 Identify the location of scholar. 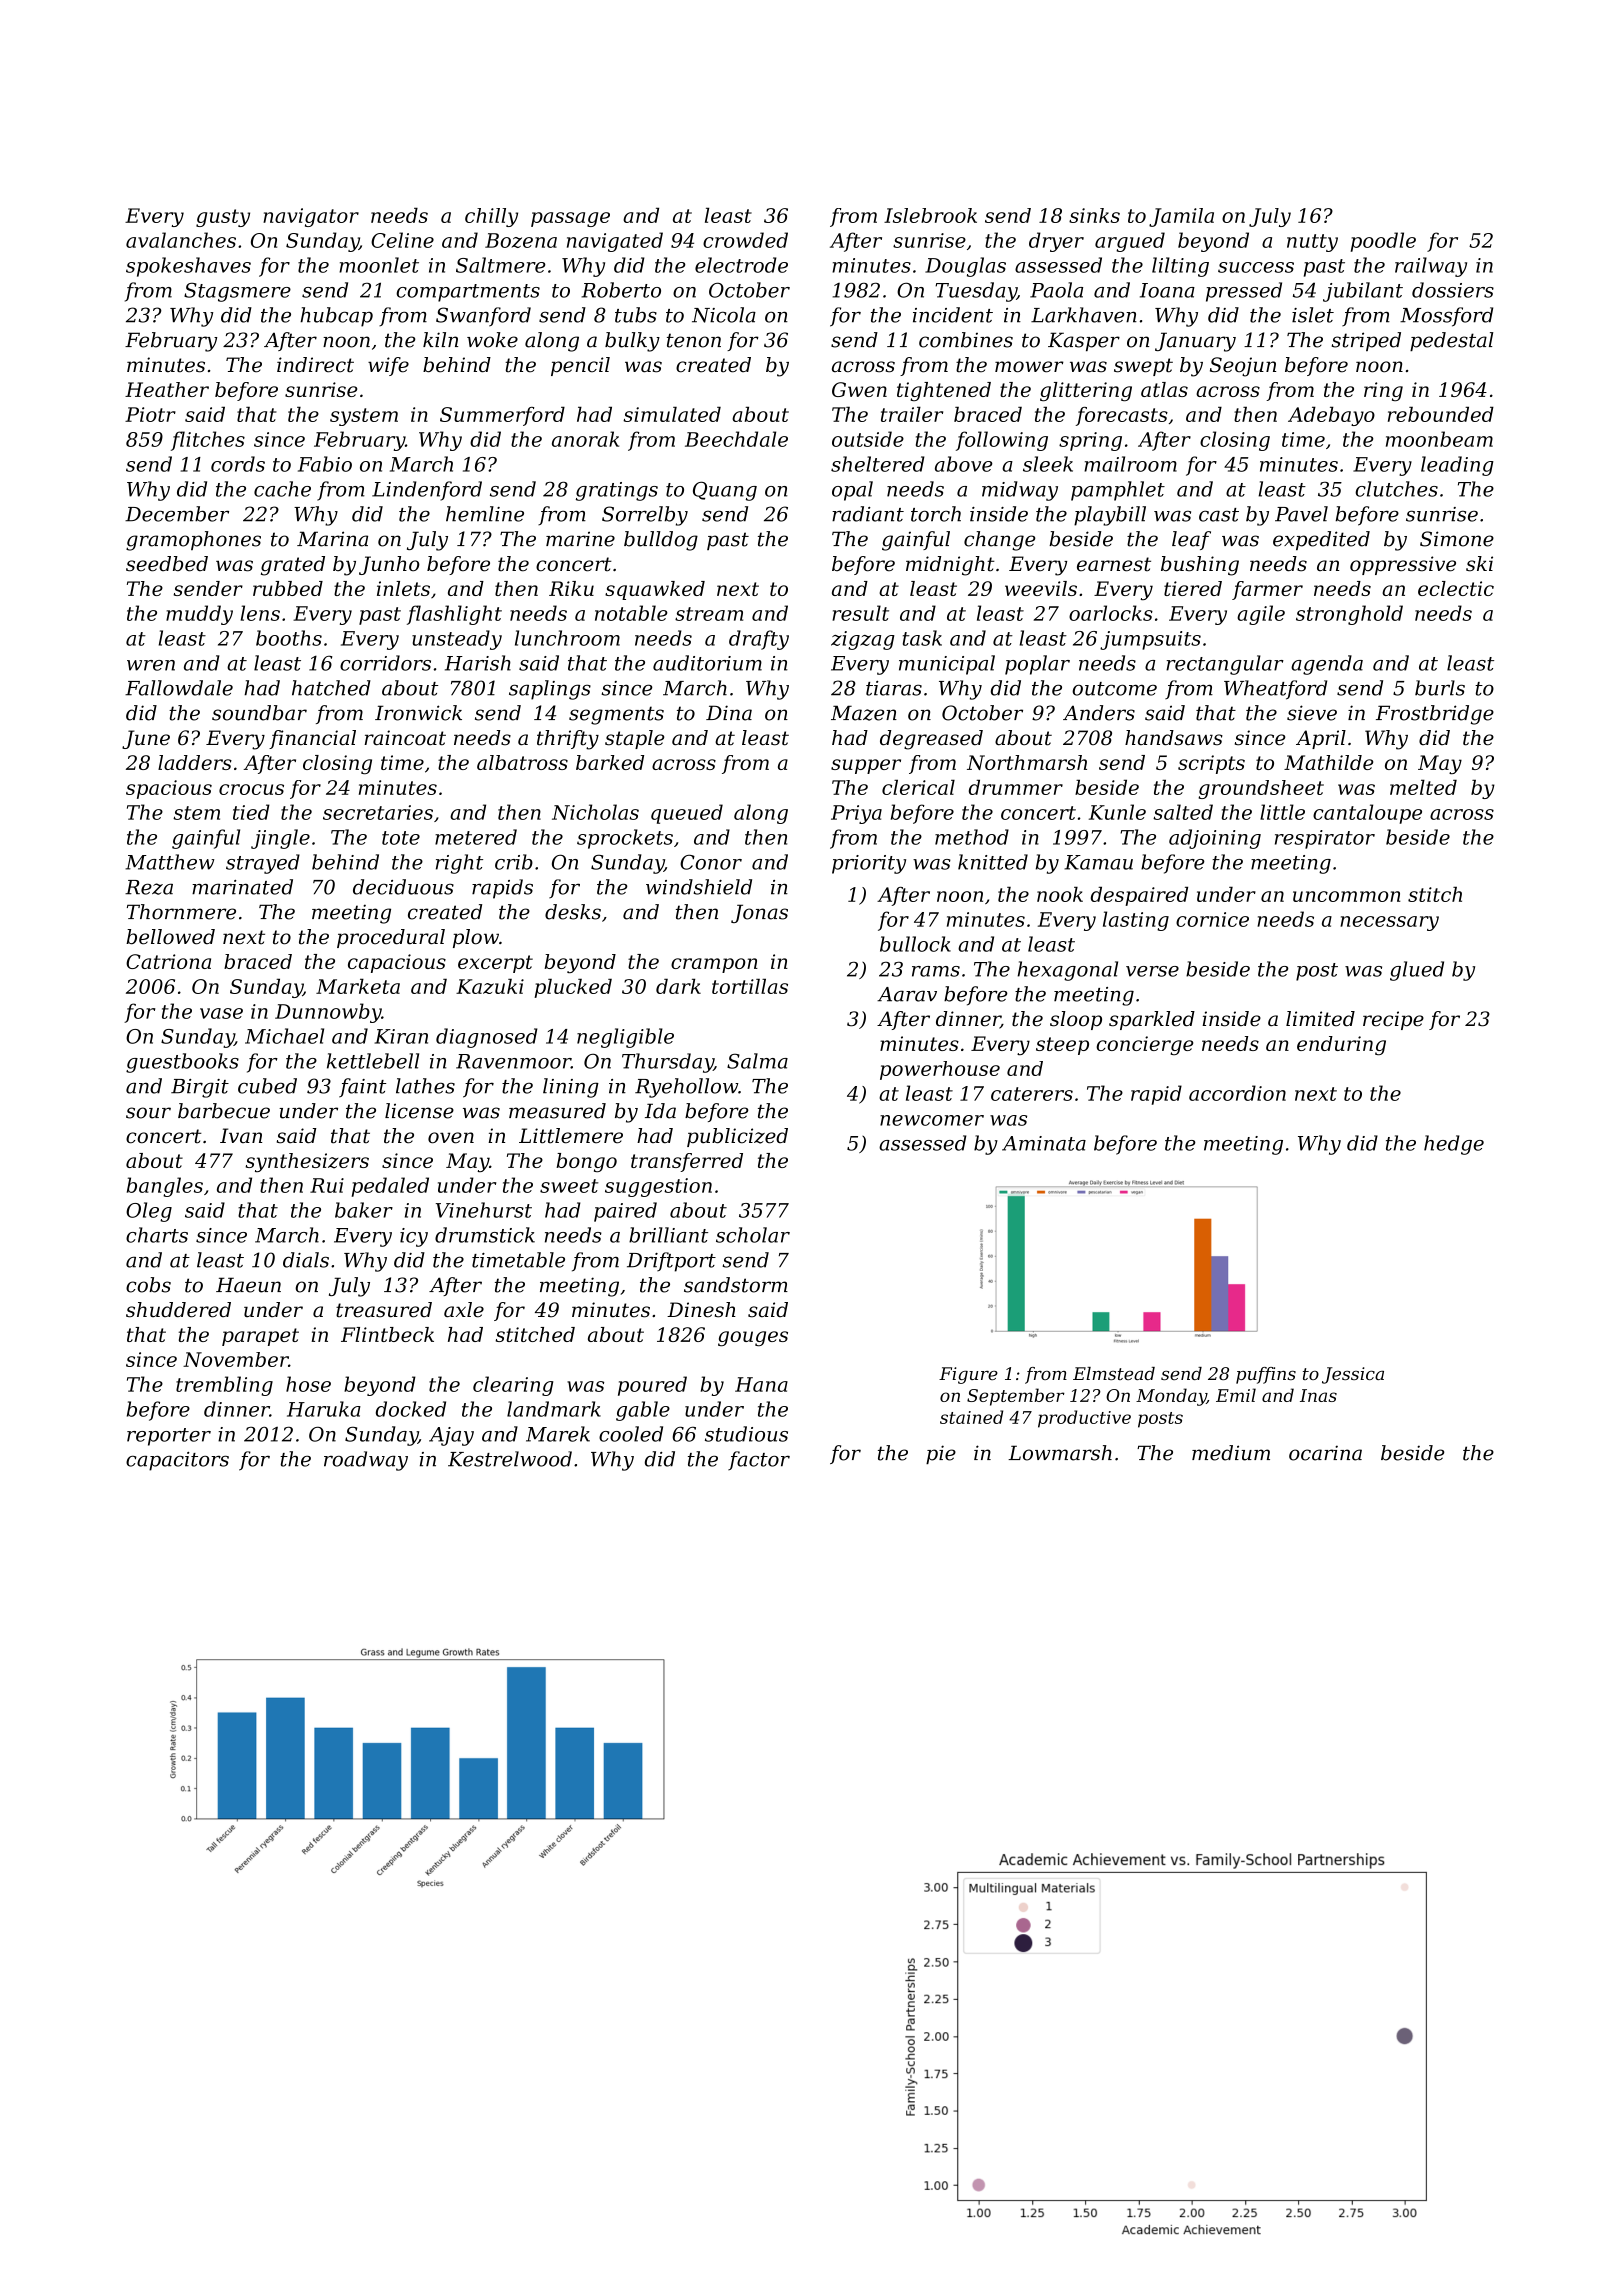
(753, 1235).
